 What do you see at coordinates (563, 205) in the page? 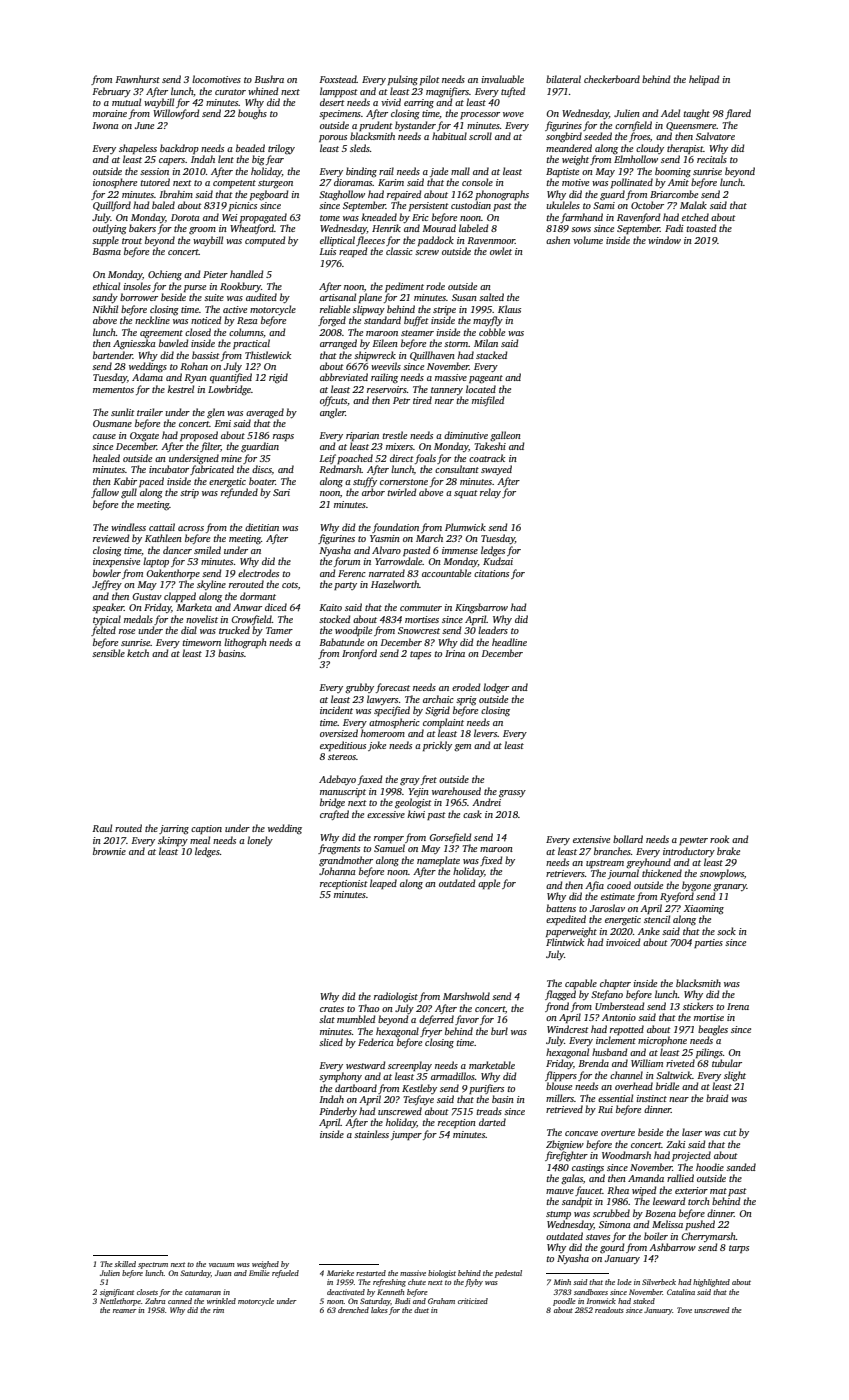
I see `ukuleles` at bounding box center [563, 205].
